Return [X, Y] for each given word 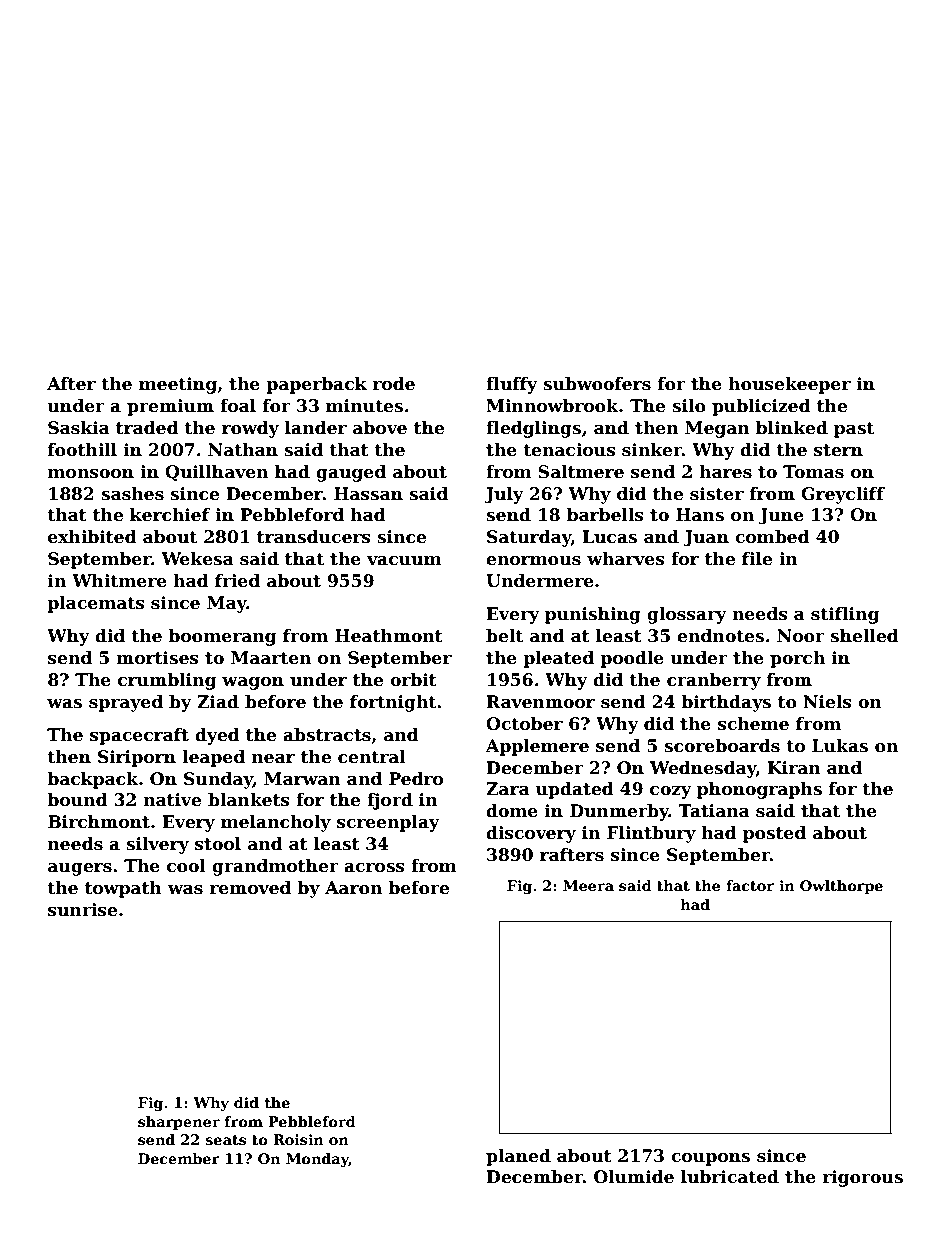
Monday [317, 1160]
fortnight [393, 703]
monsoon [91, 474]
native [172, 800]
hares [725, 472]
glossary [687, 615]
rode [394, 384]
